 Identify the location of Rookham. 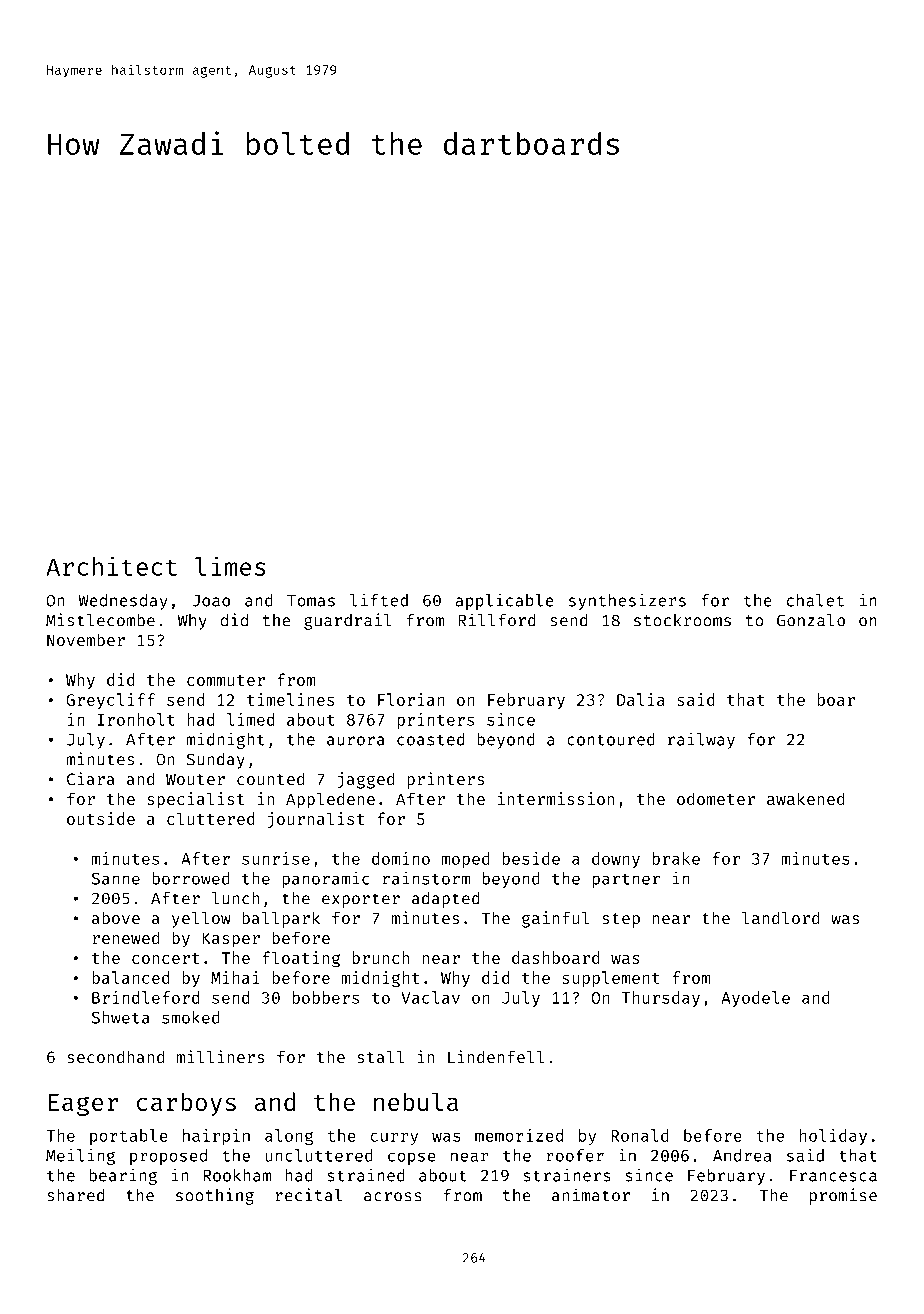
(237, 1175).
